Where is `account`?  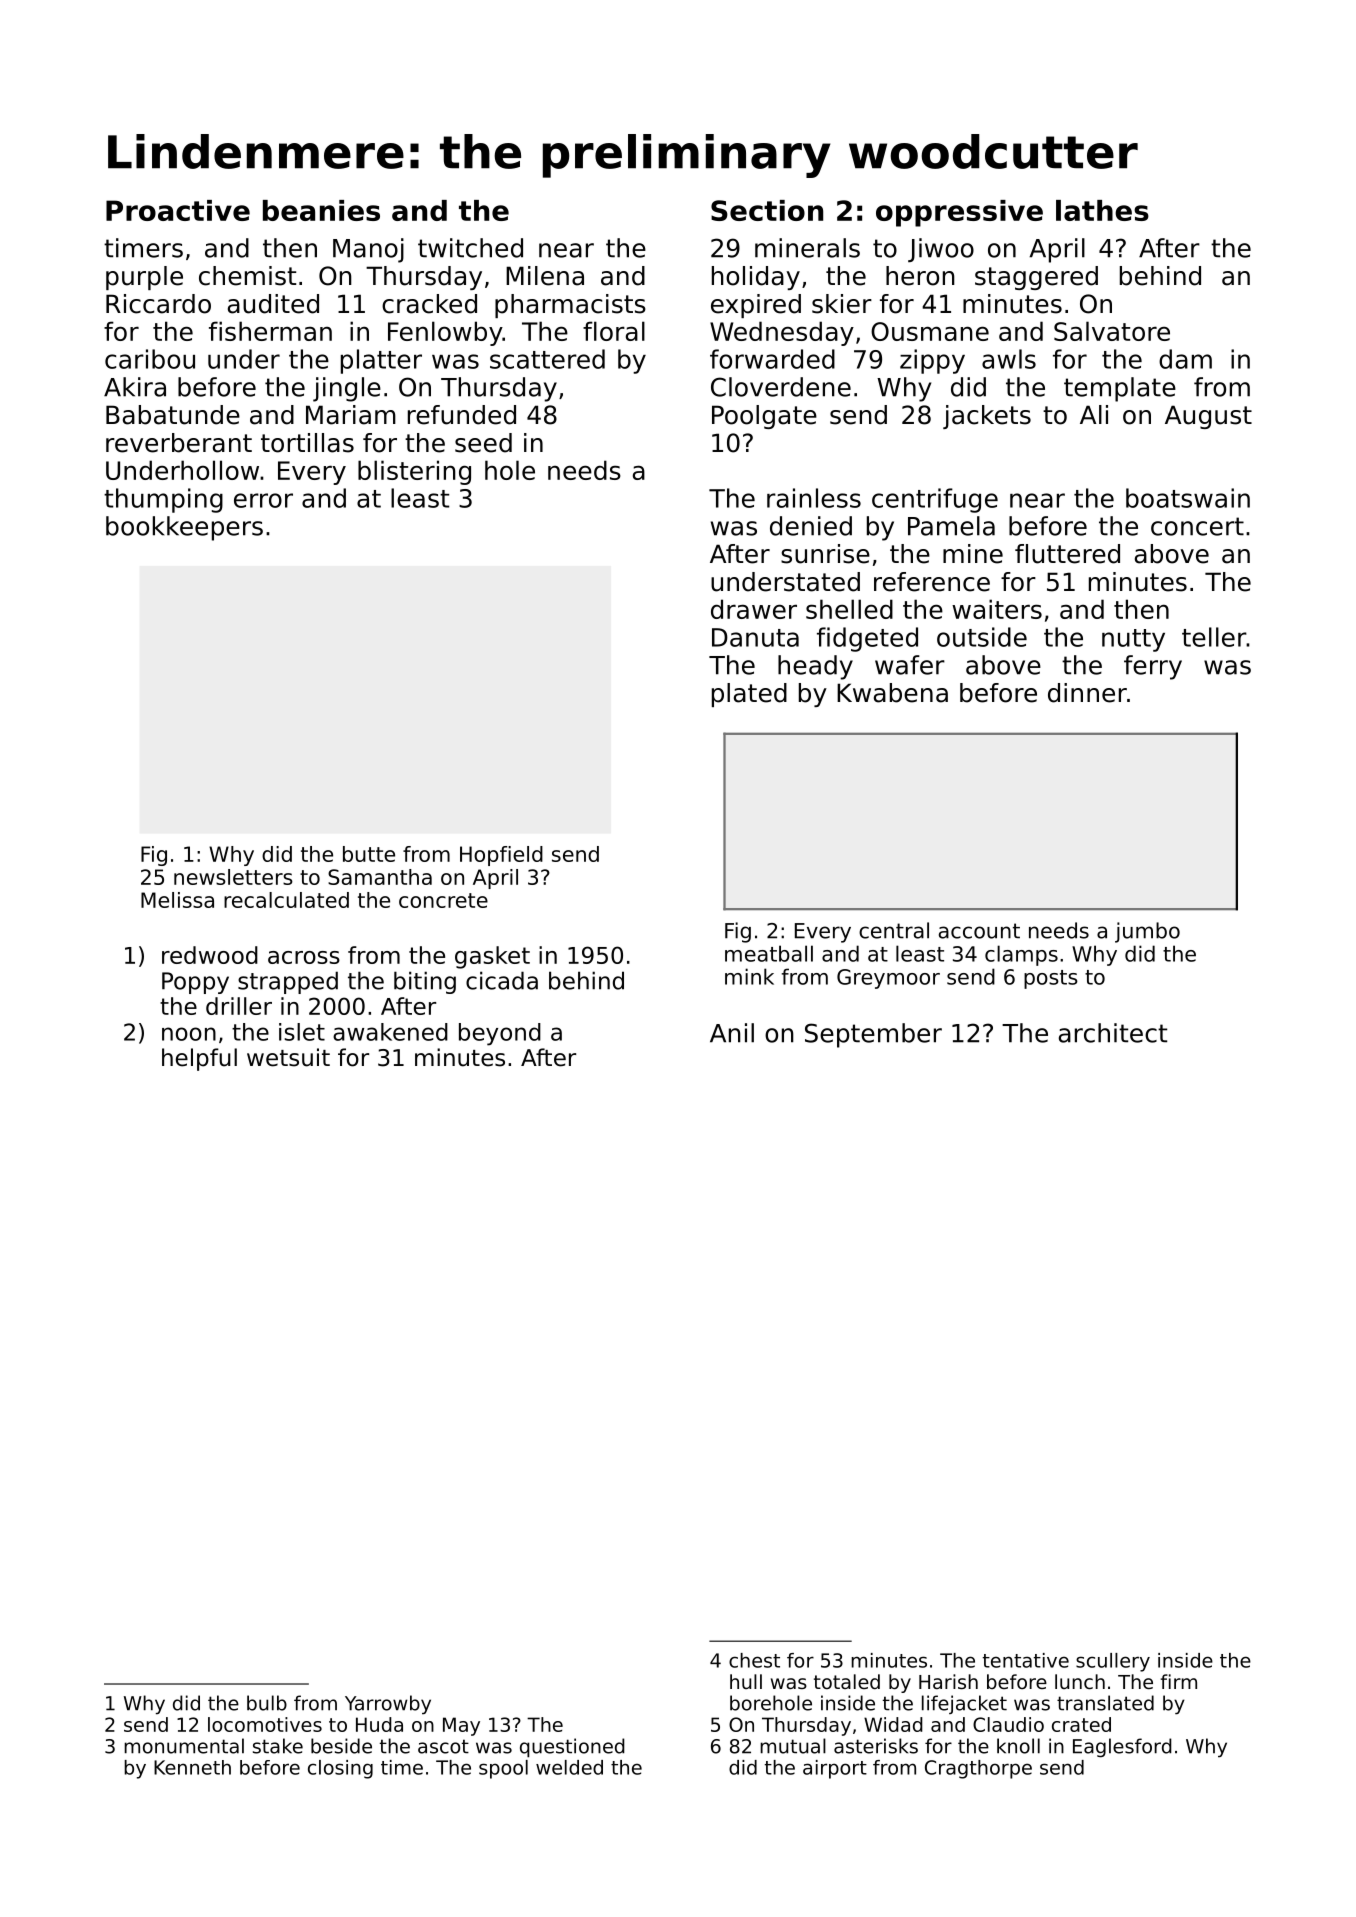 account is located at coordinates (979, 931).
